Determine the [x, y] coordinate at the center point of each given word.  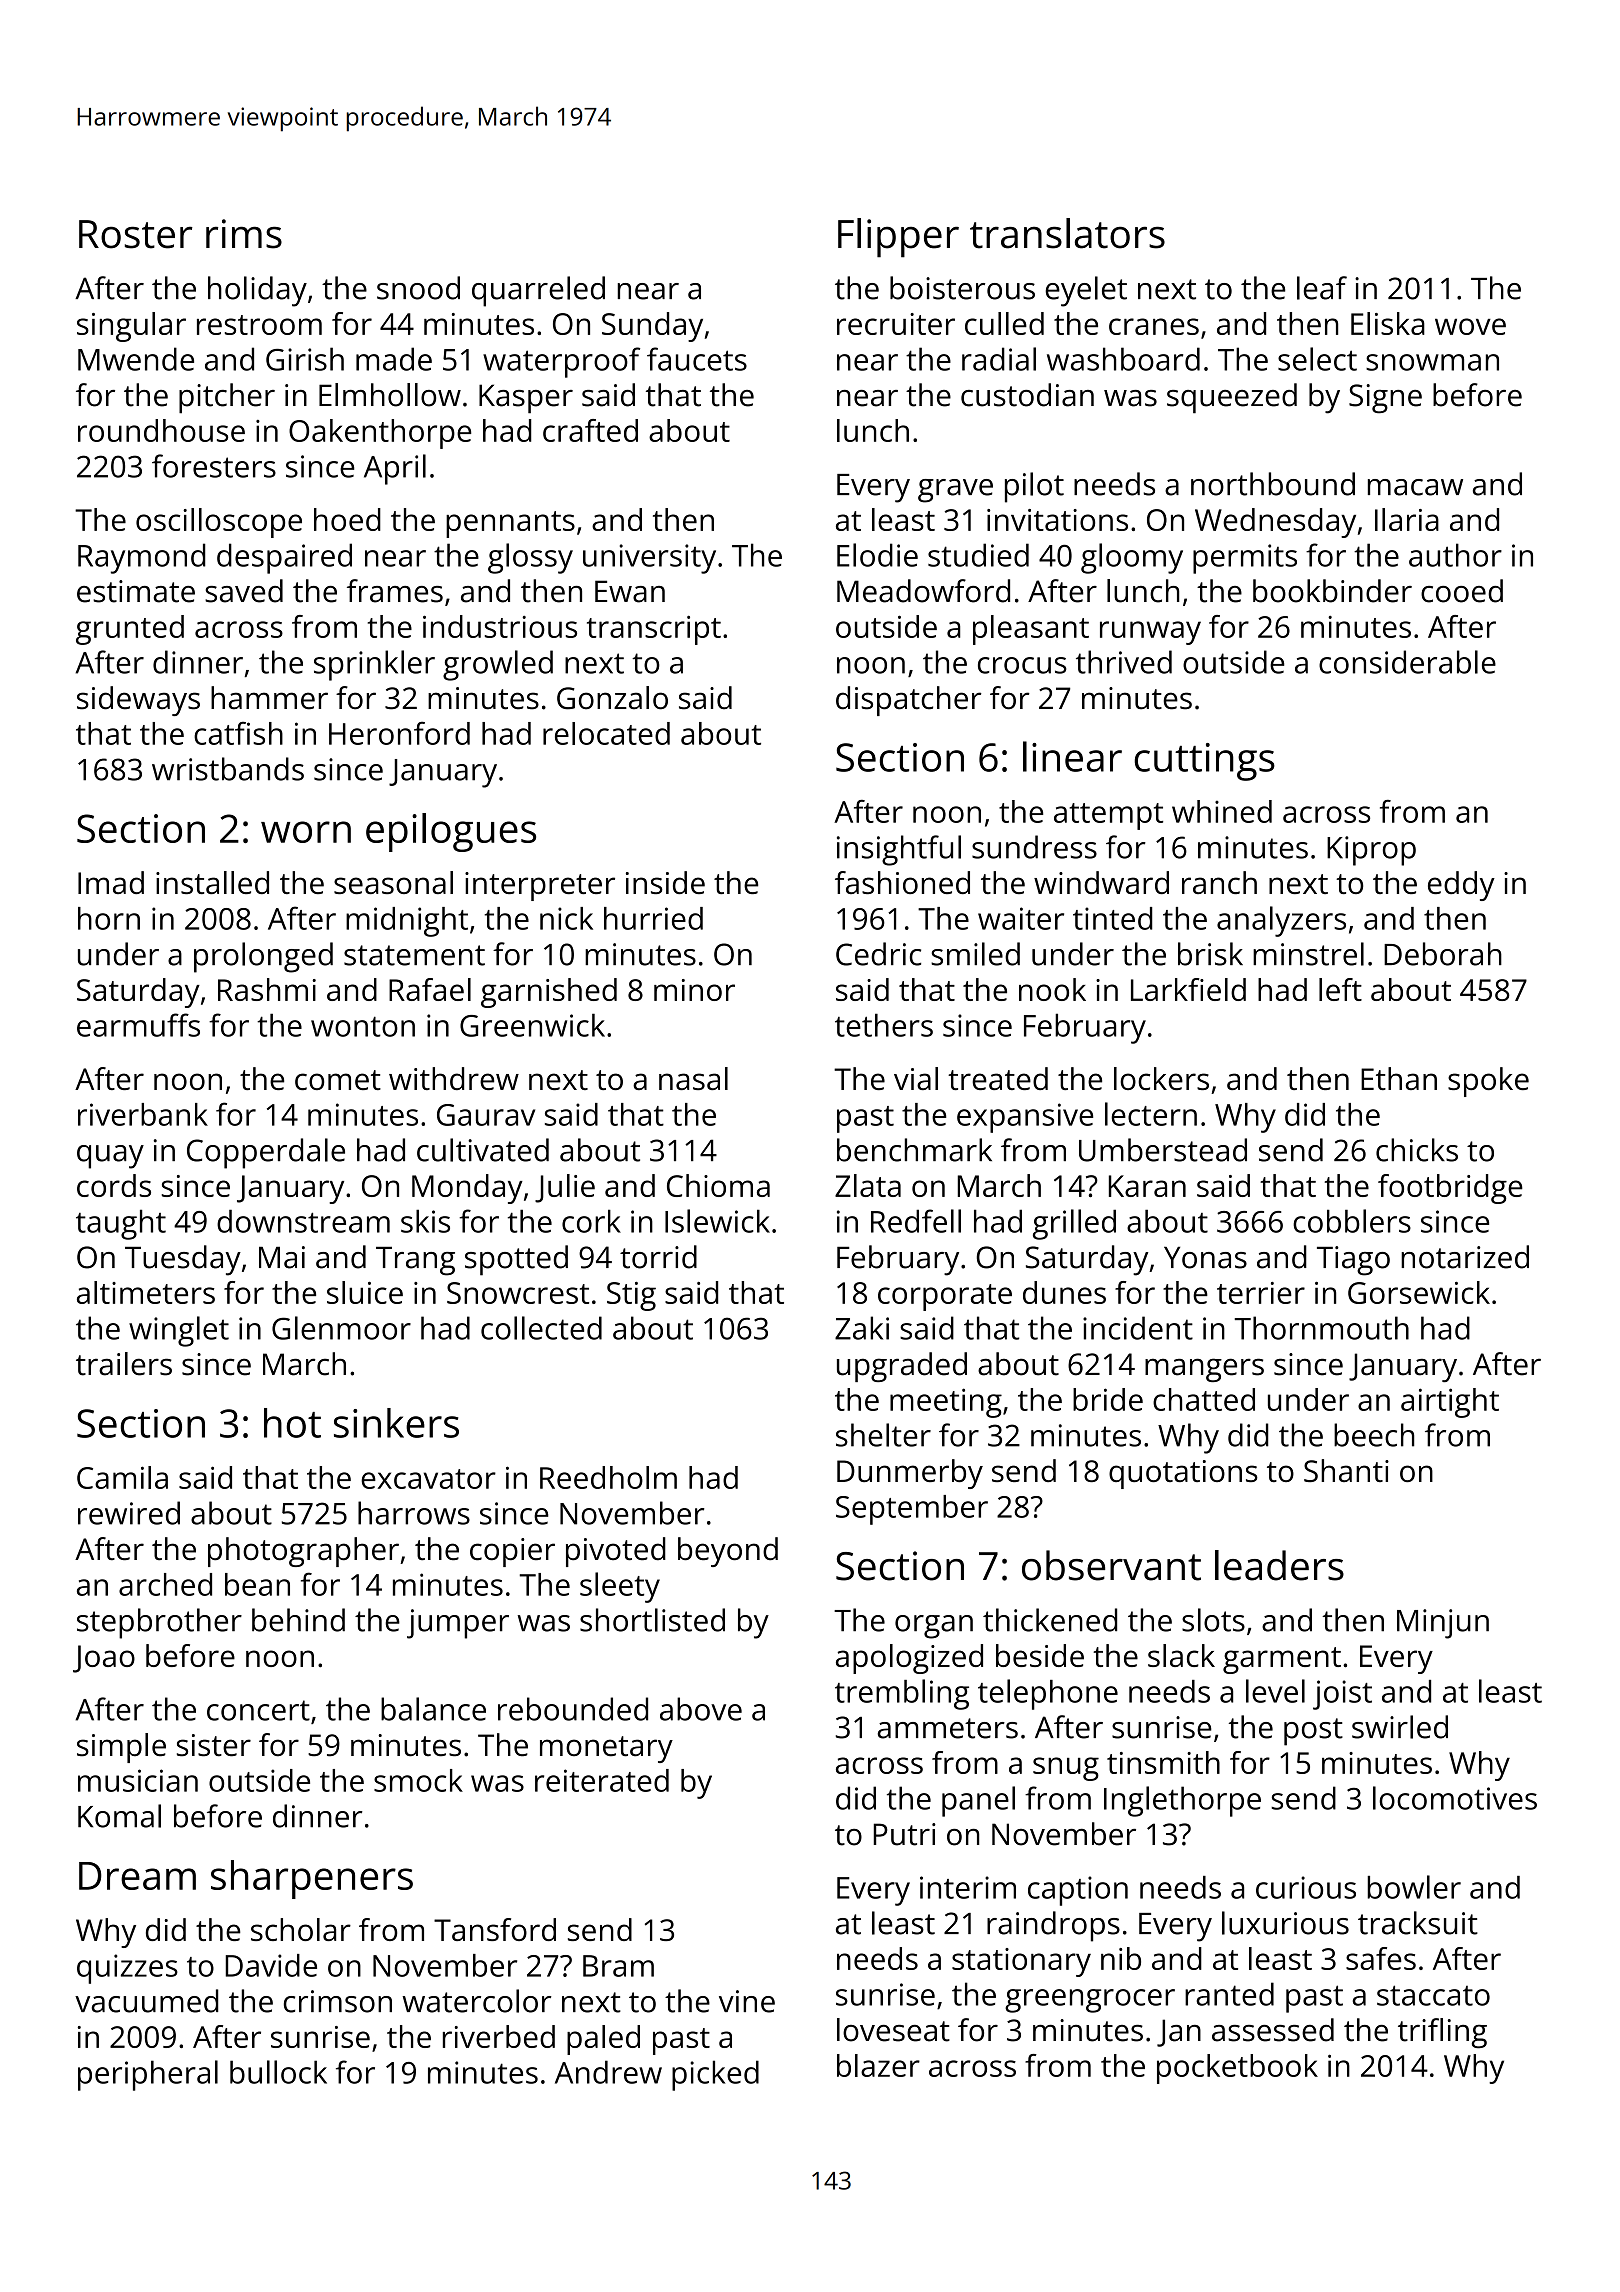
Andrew [608, 2072]
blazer [878, 2065]
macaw [1415, 487]
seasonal [393, 882]
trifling [1442, 2033]
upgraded [902, 1367]
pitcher [227, 398]
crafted [590, 430]
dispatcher [909, 701]
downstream [303, 1221]
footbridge [1450, 1189]
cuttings [1204, 762]
